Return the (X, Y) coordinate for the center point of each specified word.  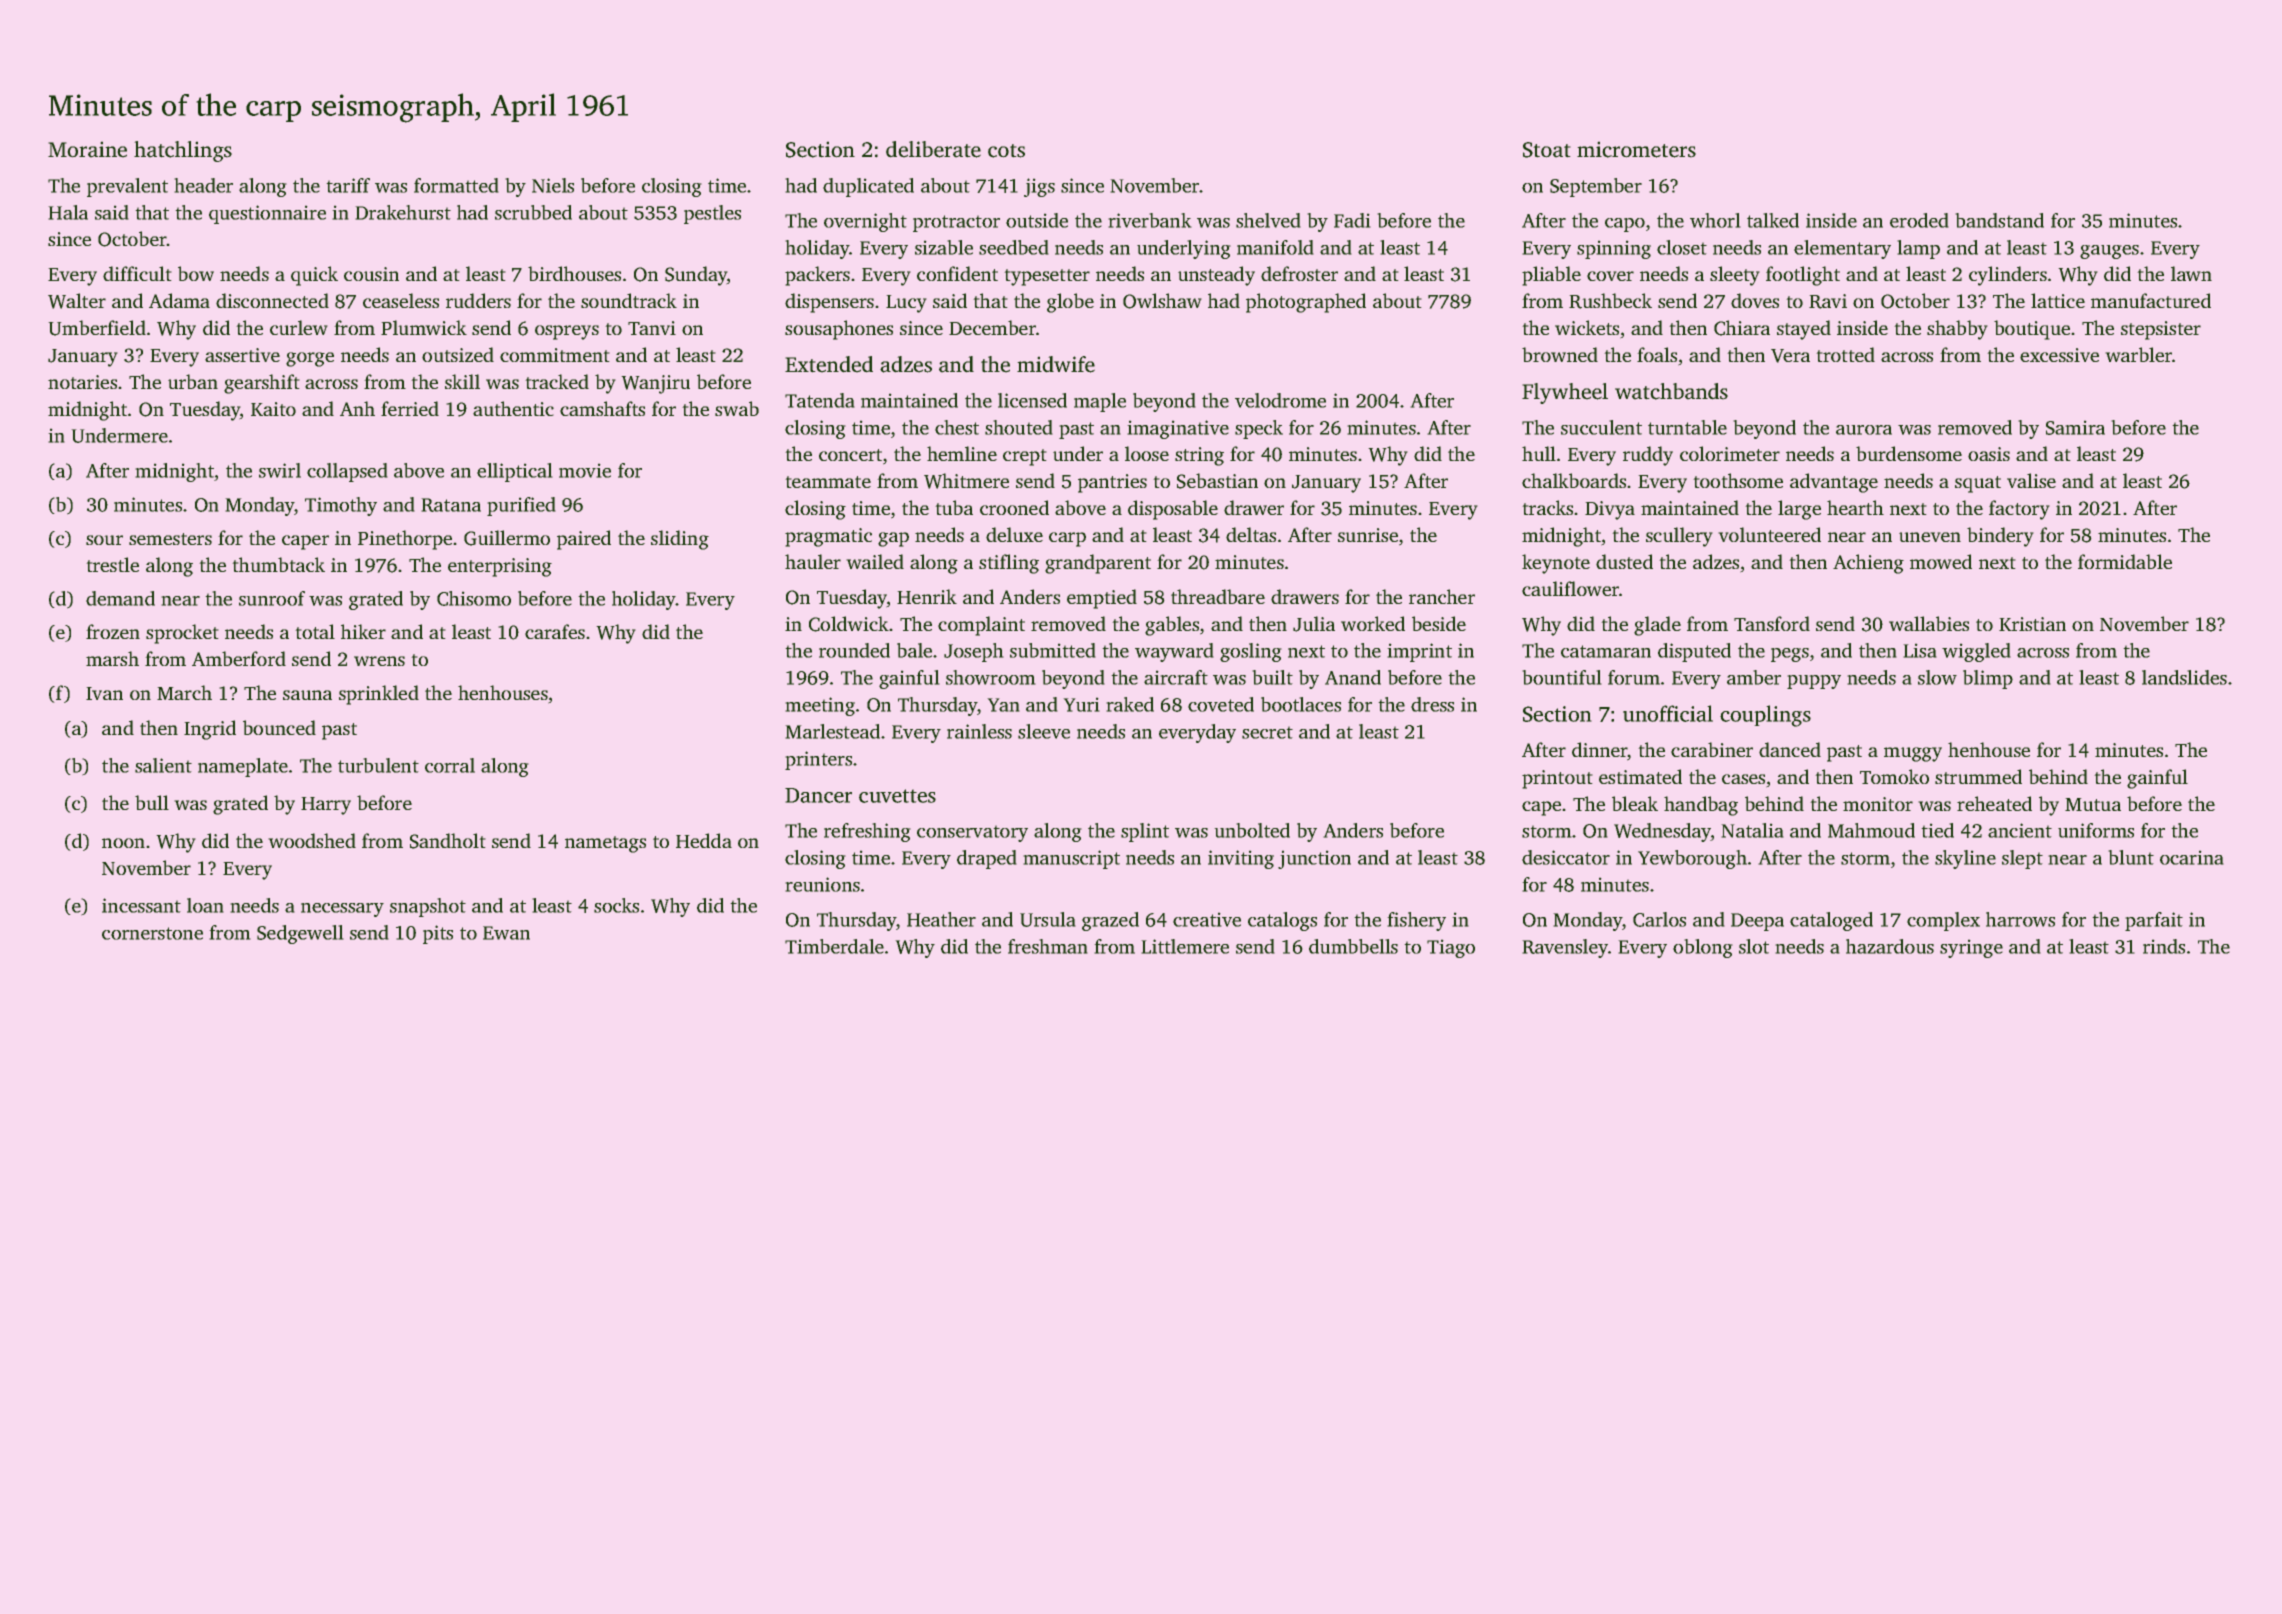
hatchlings (183, 151)
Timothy (341, 506)
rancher (1442, 596)
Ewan (506, 933)
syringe (1971, 949)
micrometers (1636, 150)
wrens (379, 661)
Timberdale (834, 946)
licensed (1032, 400)
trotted (1846, 354)
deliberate (933, 149)
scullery (1679, 537)
